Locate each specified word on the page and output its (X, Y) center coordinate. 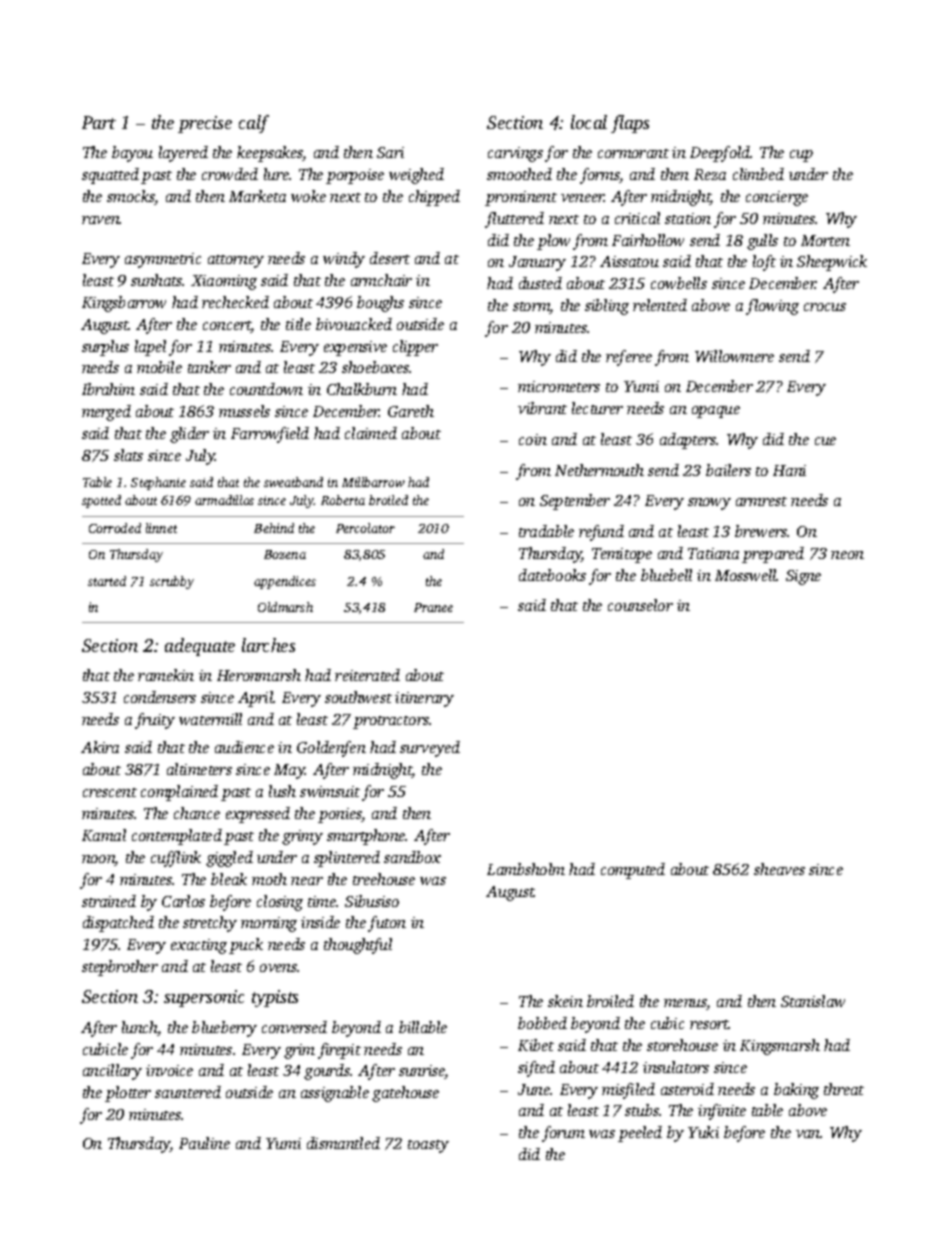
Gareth (411, 411)
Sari (390, 152)
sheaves (779, 869)
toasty (428, 1146)
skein (565, 1001)
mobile (159, 367)
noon (98, 860)
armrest (761, 501)
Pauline (204, 1143)
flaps (630, 124)
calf (254, 124)
